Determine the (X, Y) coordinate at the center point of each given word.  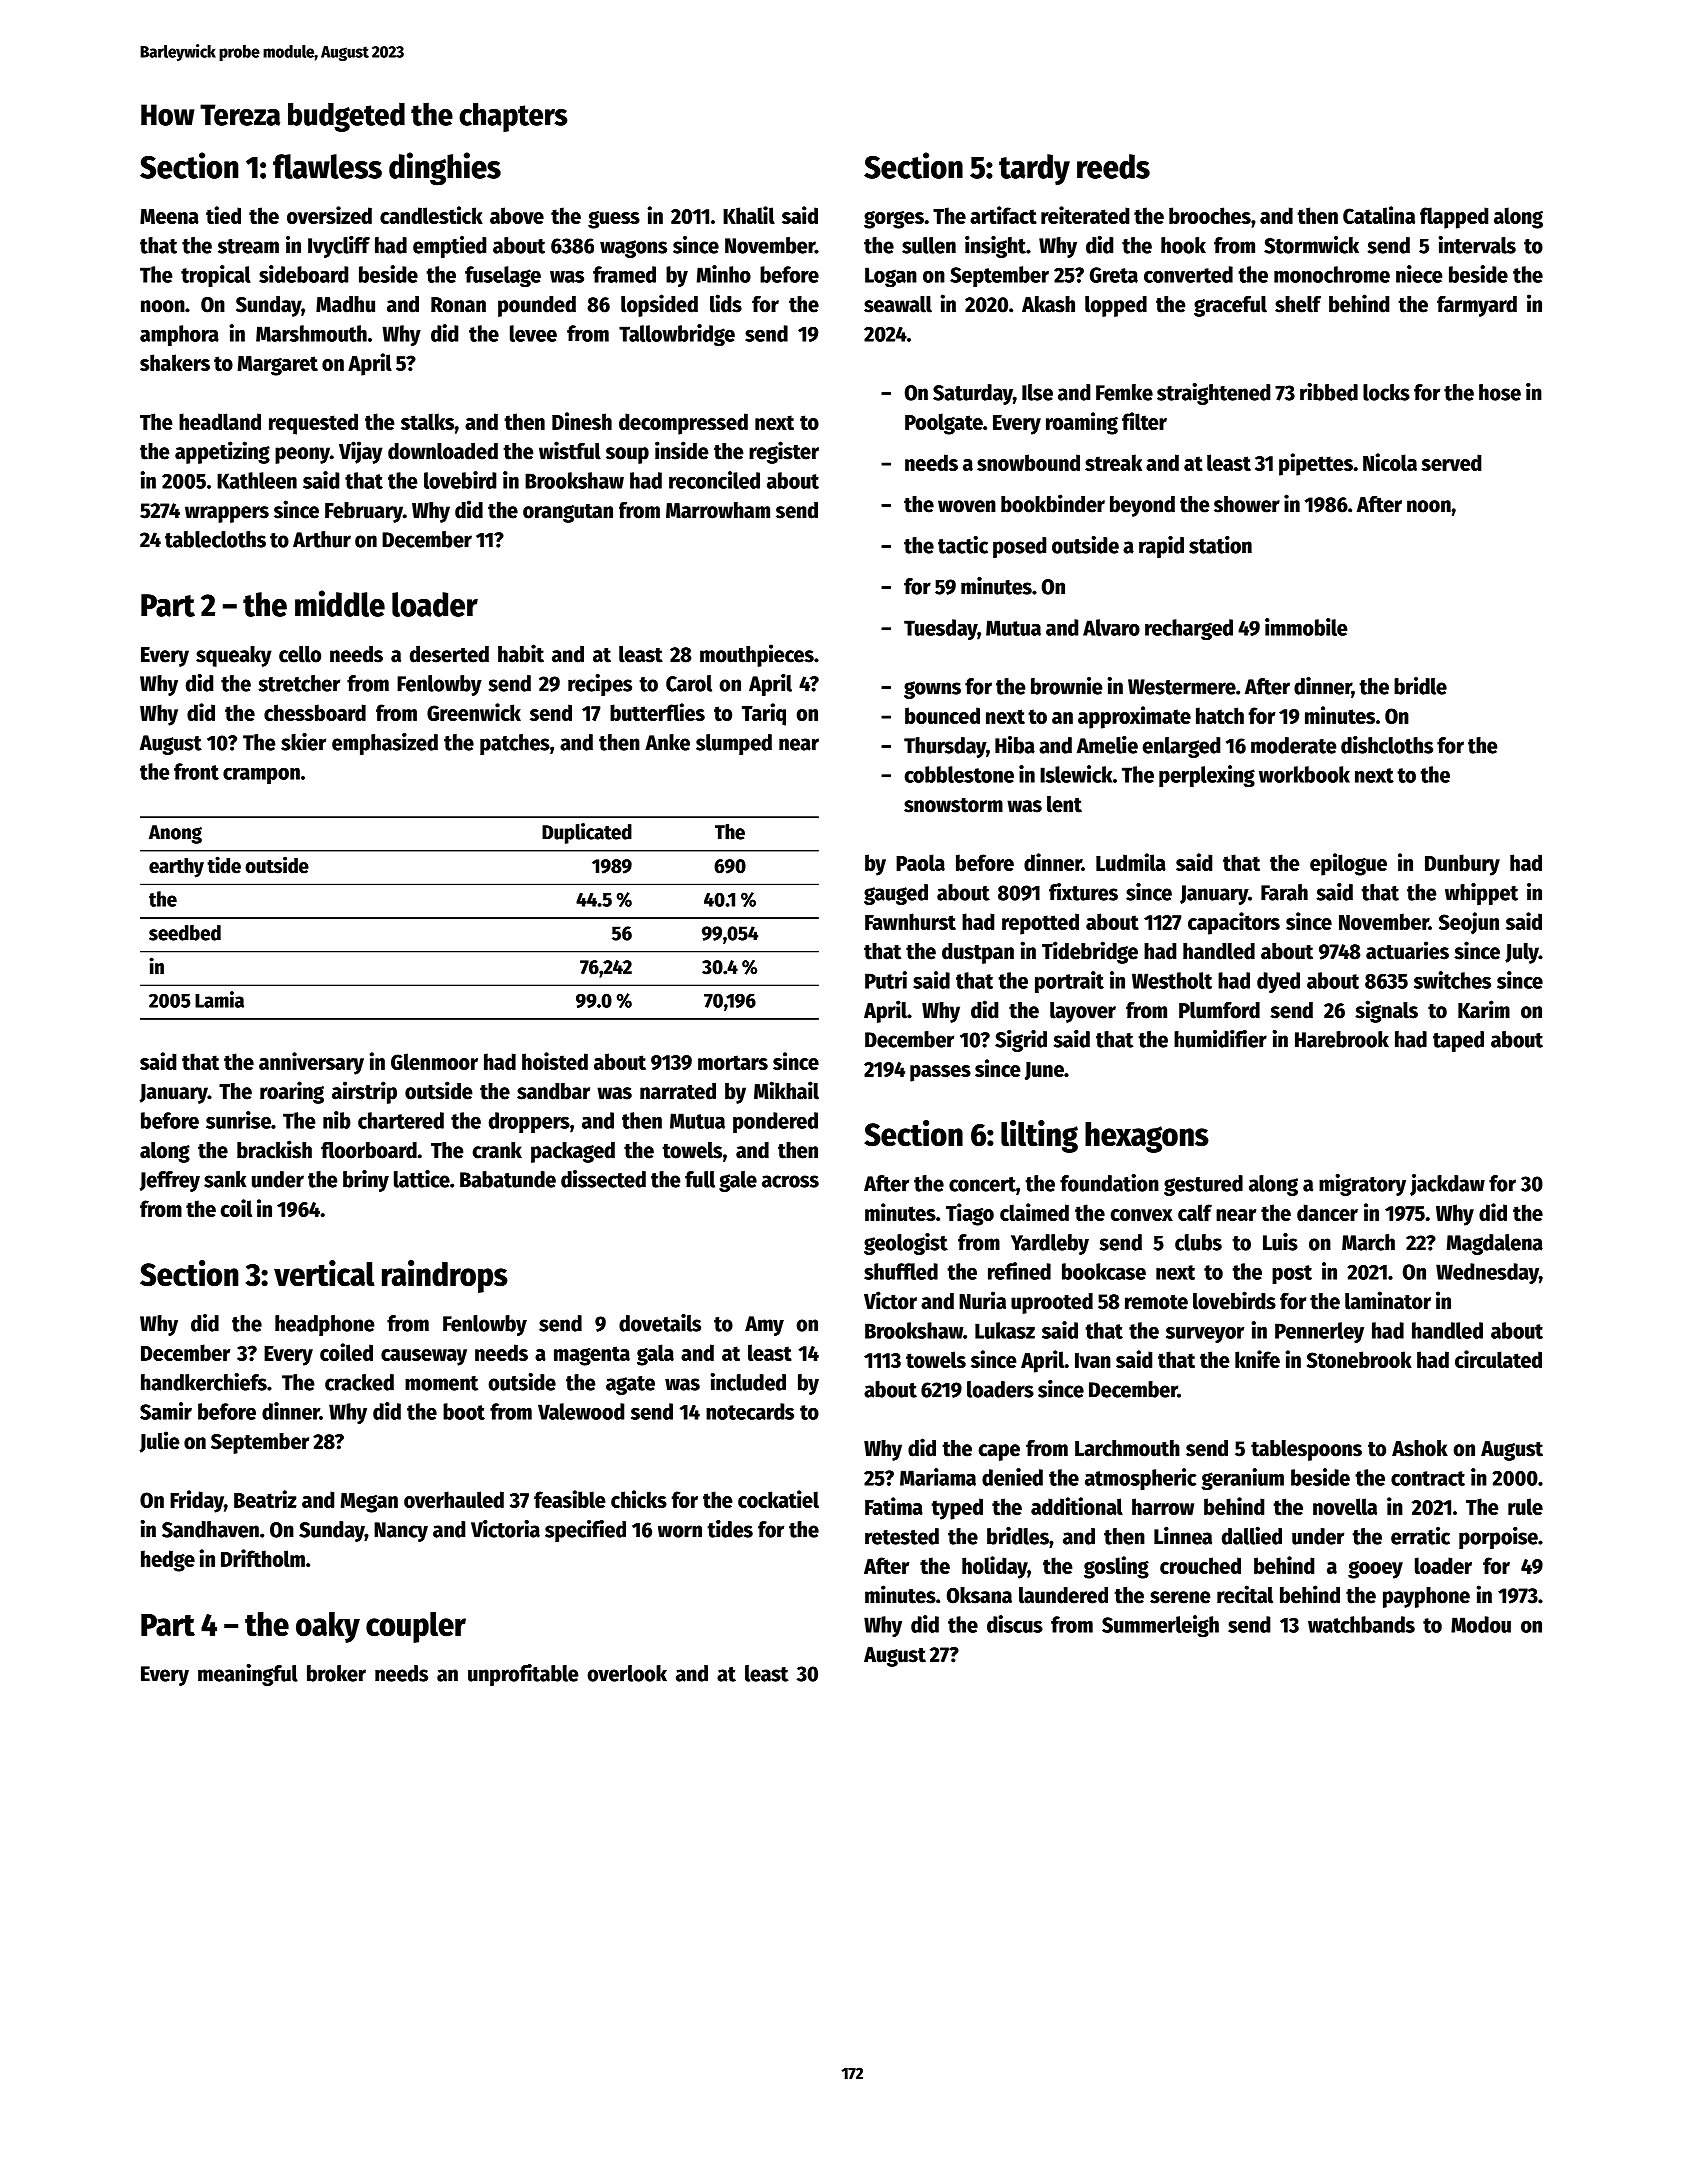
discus (1015, 1624)
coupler (416, 1627)
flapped (1454, 218)
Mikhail (786, 1090)
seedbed (185, 933)
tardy (1034, 170)
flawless (327, 166)
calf (1195, 1212)
